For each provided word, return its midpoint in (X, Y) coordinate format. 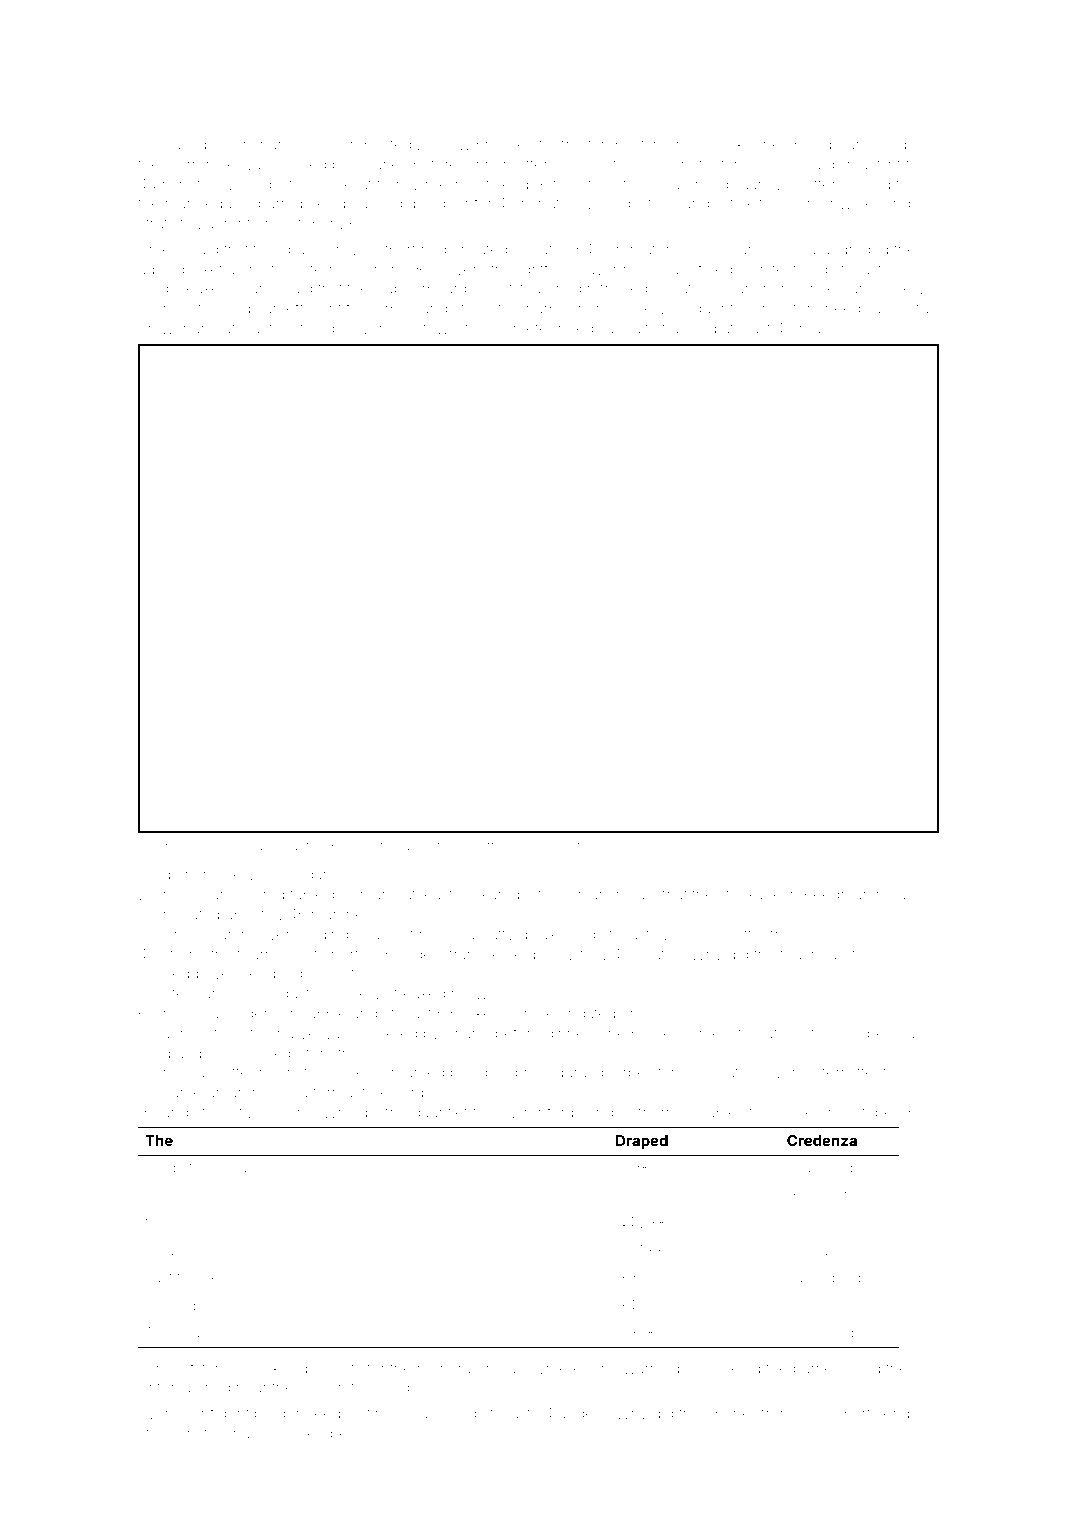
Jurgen (190, 1307)
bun (850, 144)
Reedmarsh (844, 894)
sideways (248, 848)
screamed (410, 1072)
